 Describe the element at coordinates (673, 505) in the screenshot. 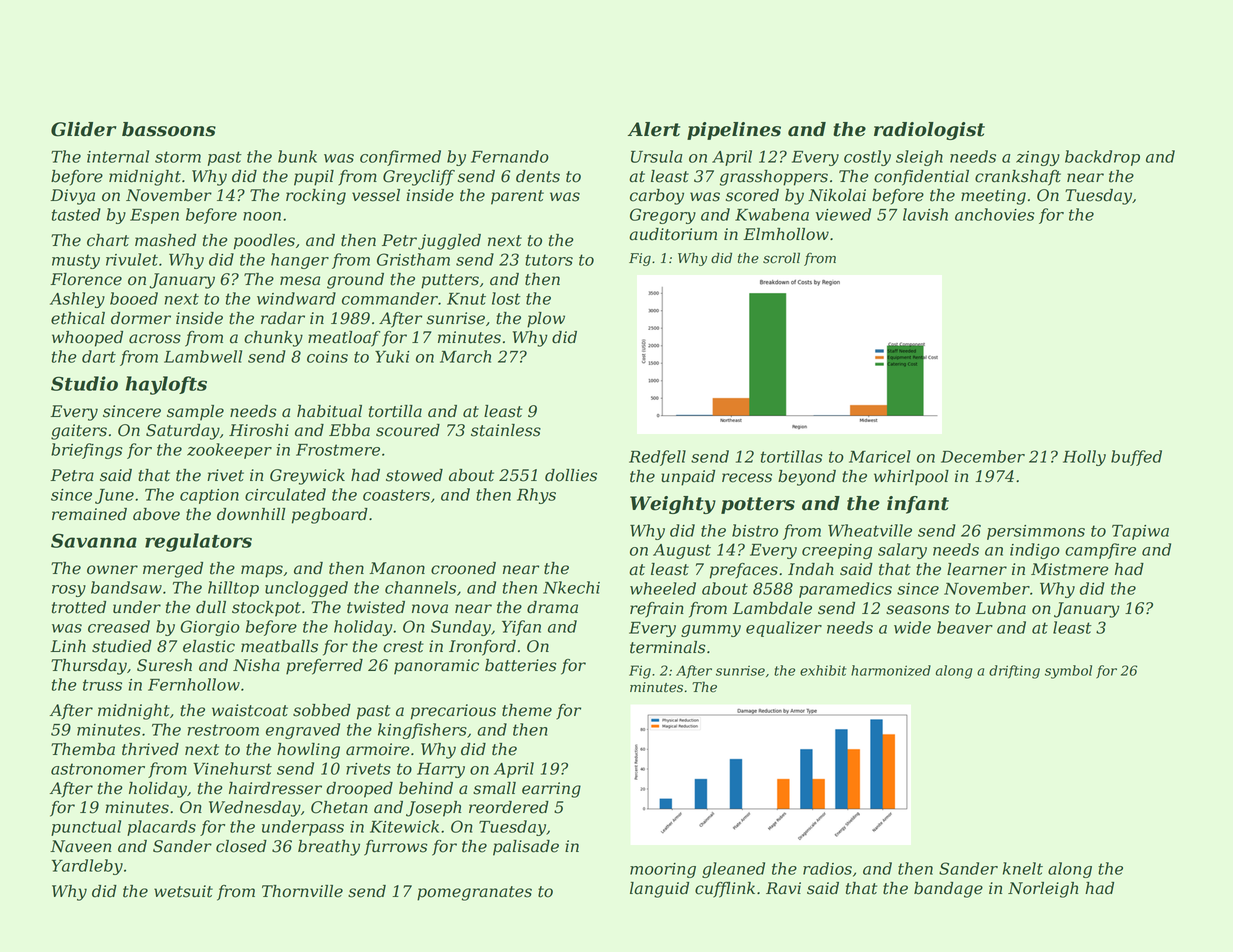

I see `Weighty` at that location.
